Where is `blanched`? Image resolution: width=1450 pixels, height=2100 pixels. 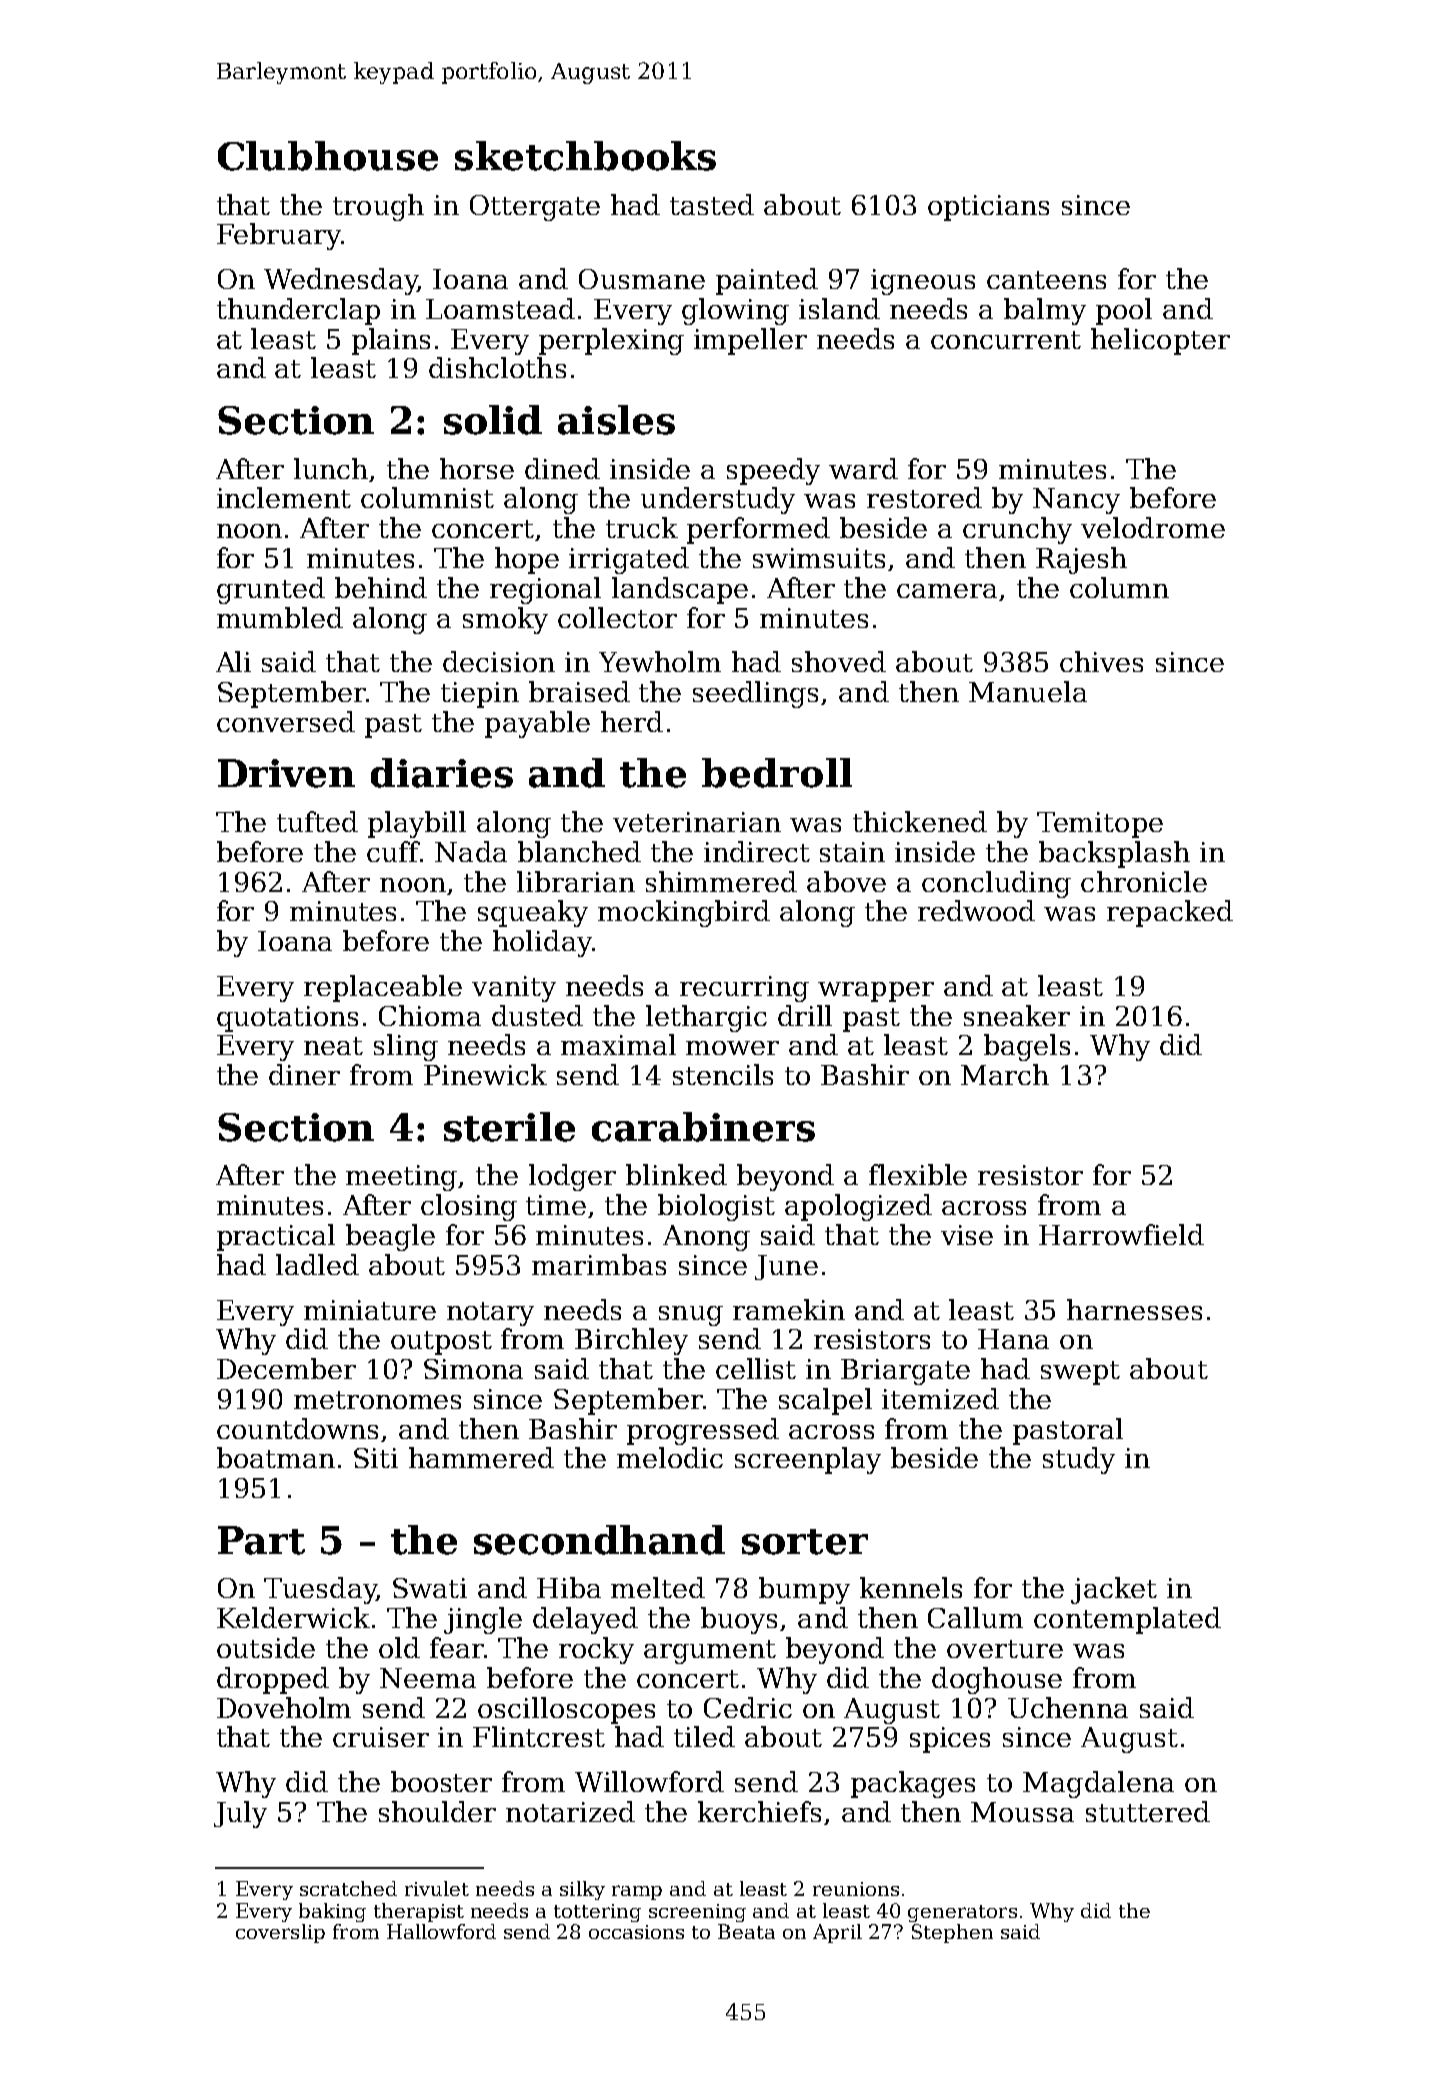
blanched is located at coordinates (579, 851).
